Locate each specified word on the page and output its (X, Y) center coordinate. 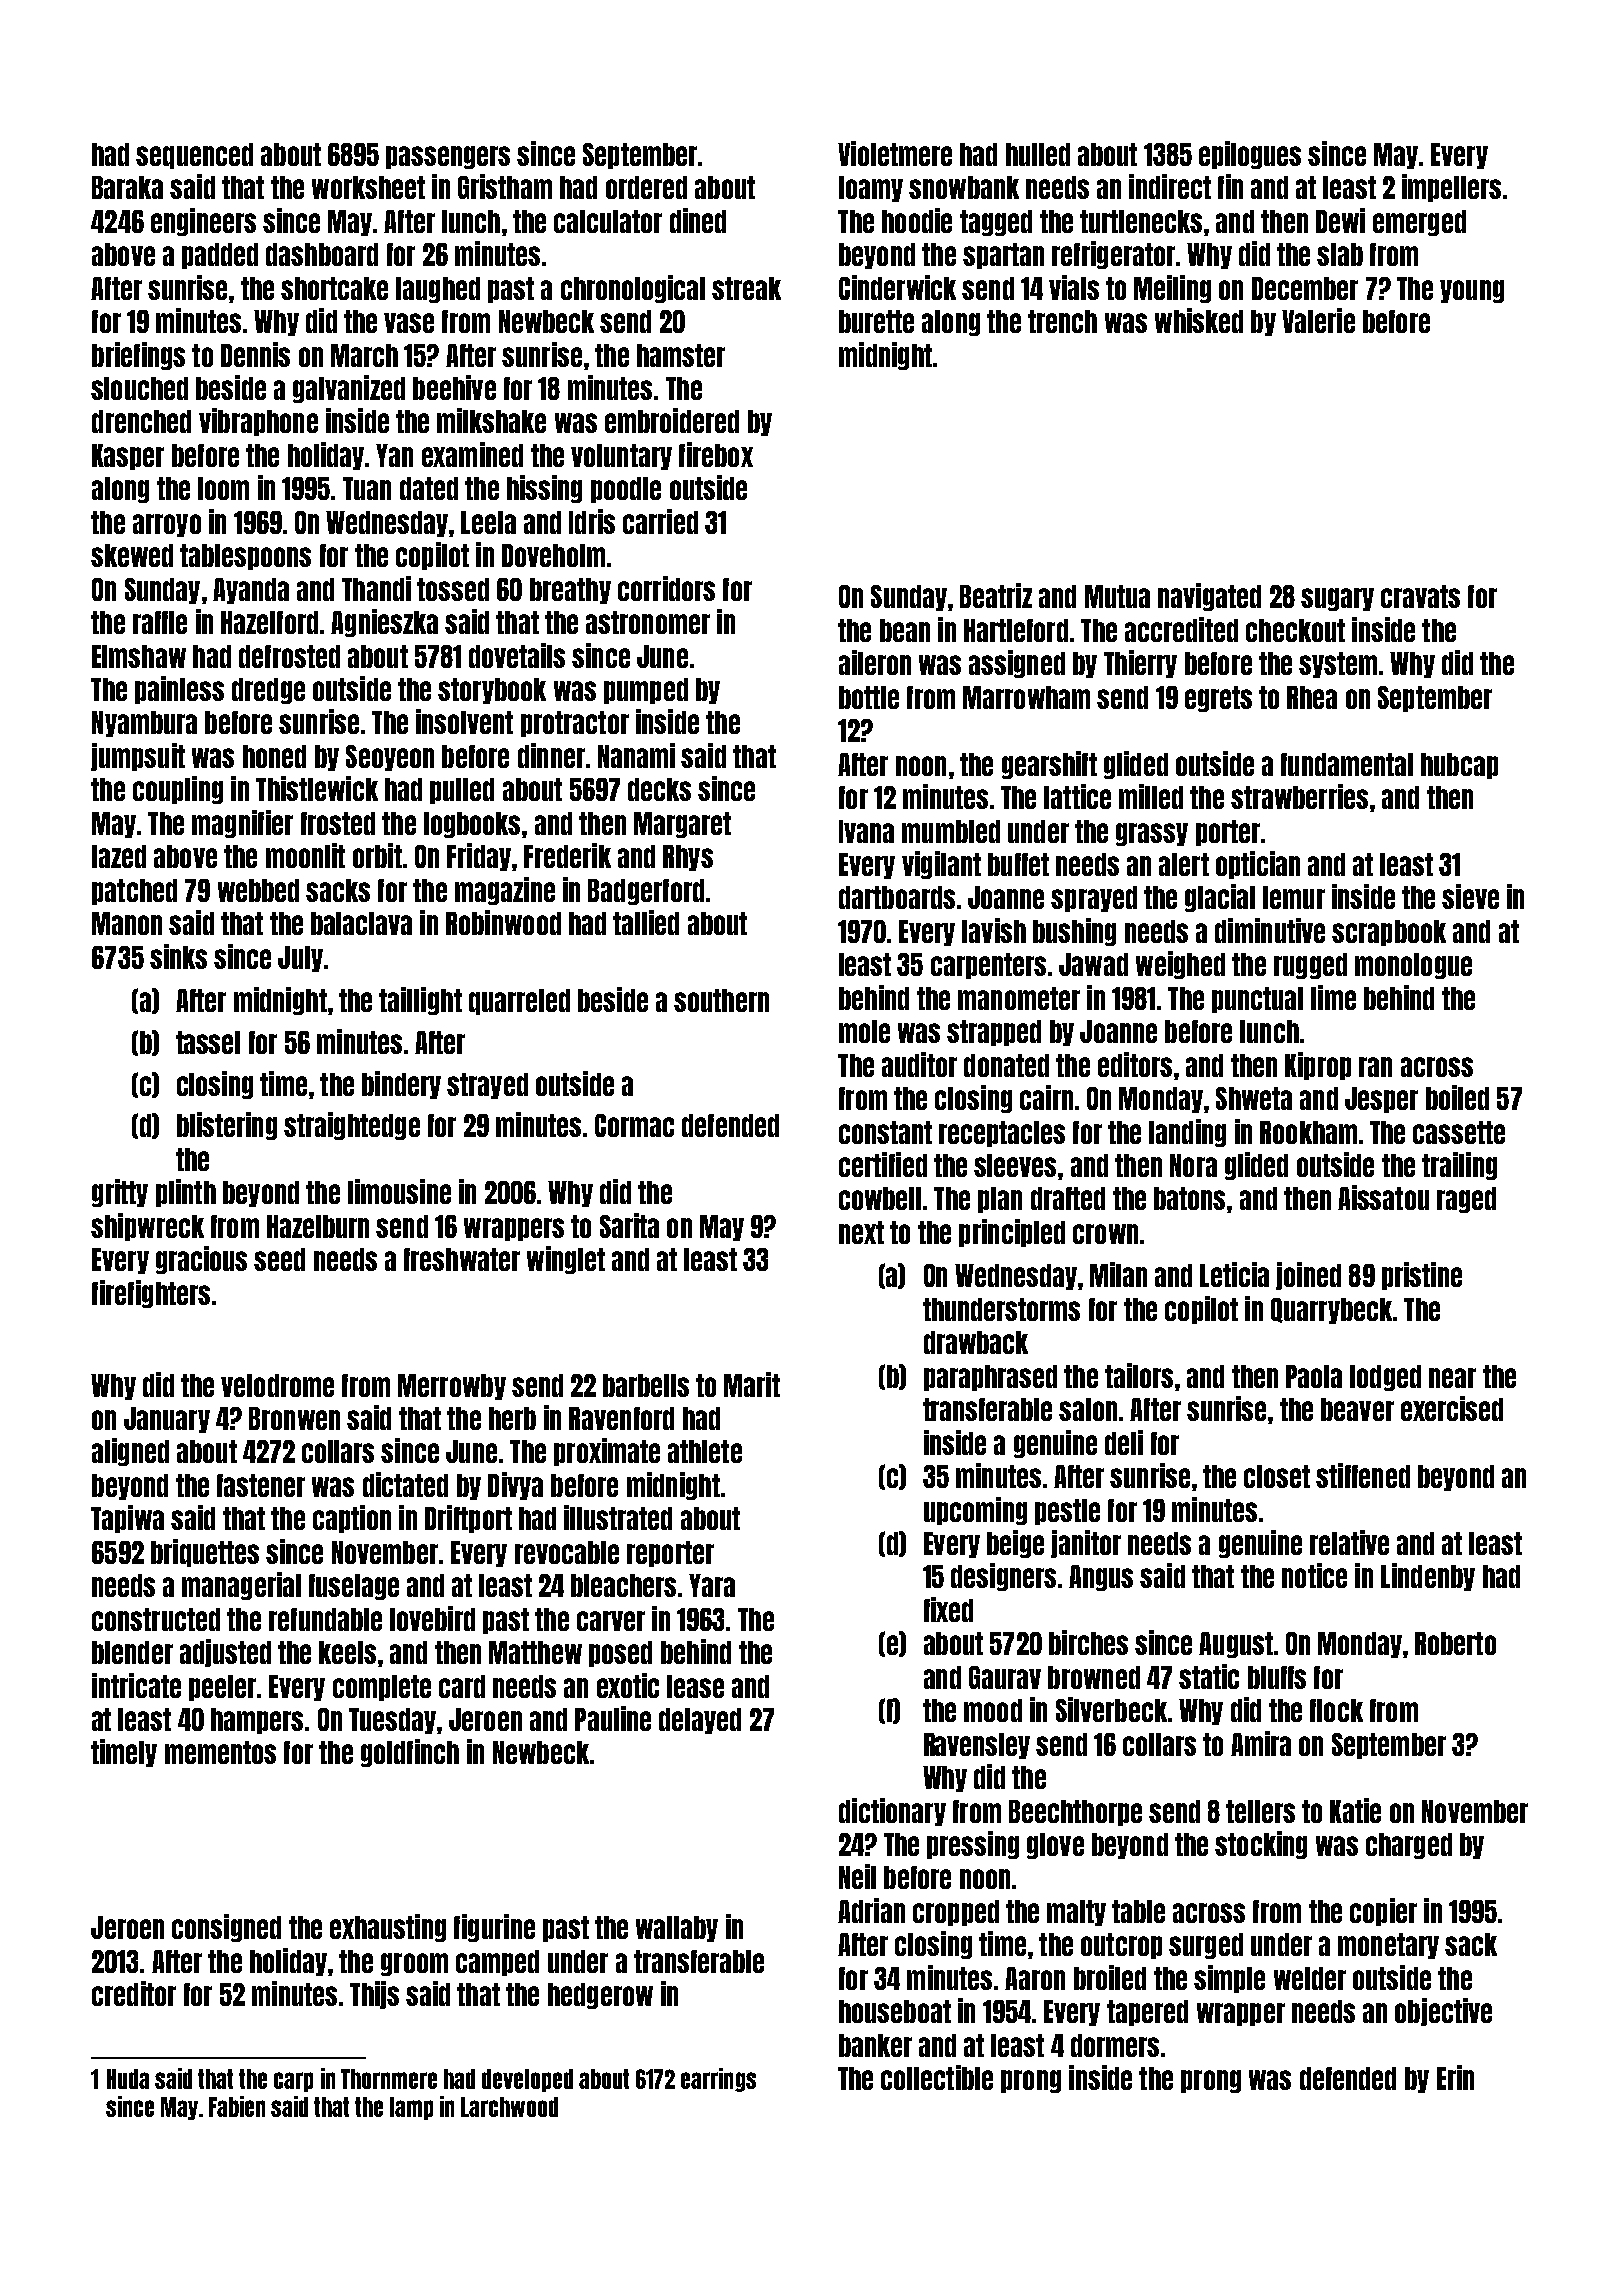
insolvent (464, 721)
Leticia (1234, 1274)
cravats (1420, 596)
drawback (976, 1342)
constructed (156, 1619)
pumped (646, 691)
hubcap (1459, 766)
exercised (1452, 1408)
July (300, 959)
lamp (411, 2108)
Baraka (127, 187)
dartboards (897, 897)
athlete (705, 1451)
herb (512, 1418)
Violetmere (895, 153)
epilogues (1250, 155)
